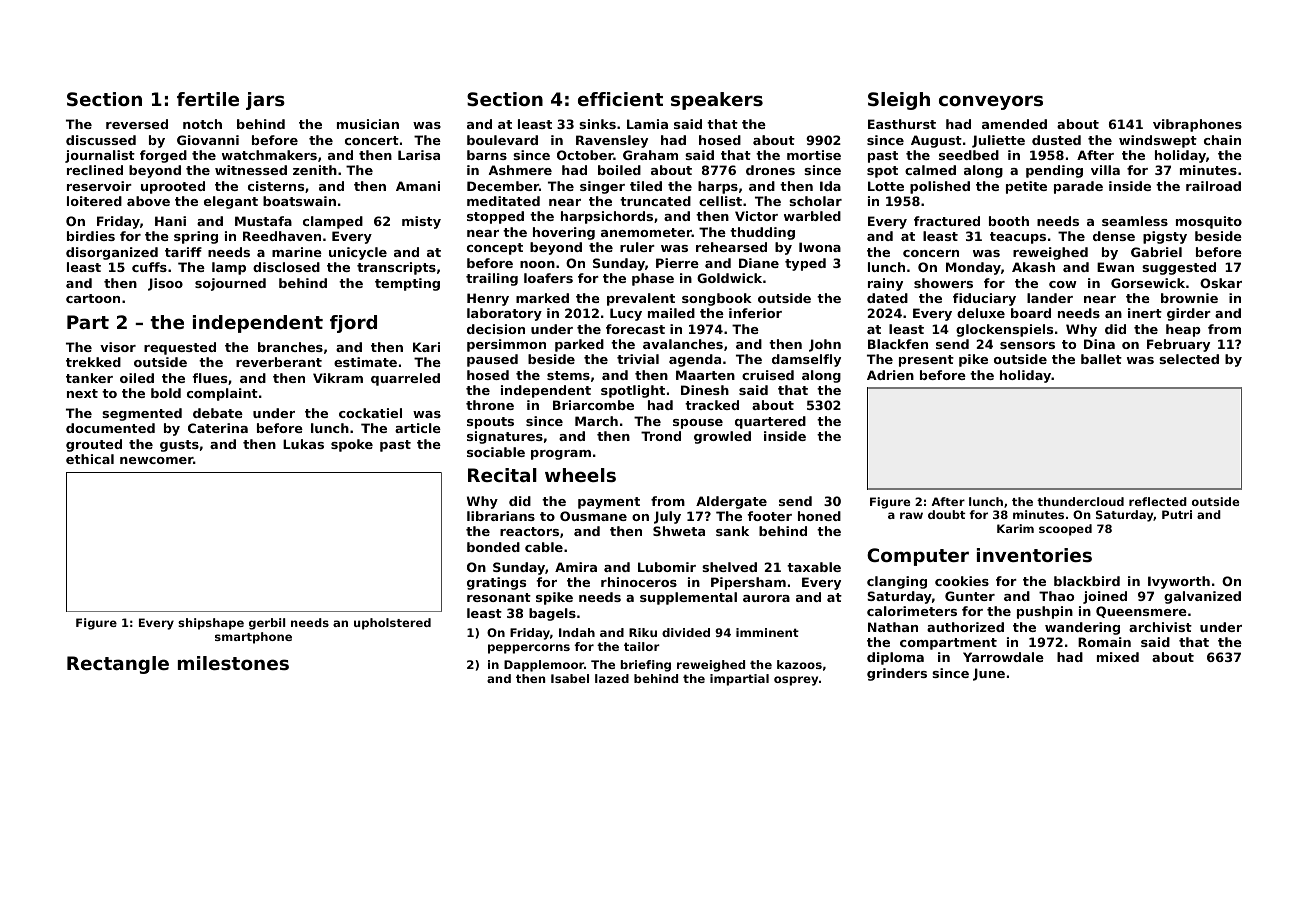 The width and height of the screenshot is (1308, 924). Describe the element at coordinates (196, 237) in the screenshot. I see `spring` at that location.
